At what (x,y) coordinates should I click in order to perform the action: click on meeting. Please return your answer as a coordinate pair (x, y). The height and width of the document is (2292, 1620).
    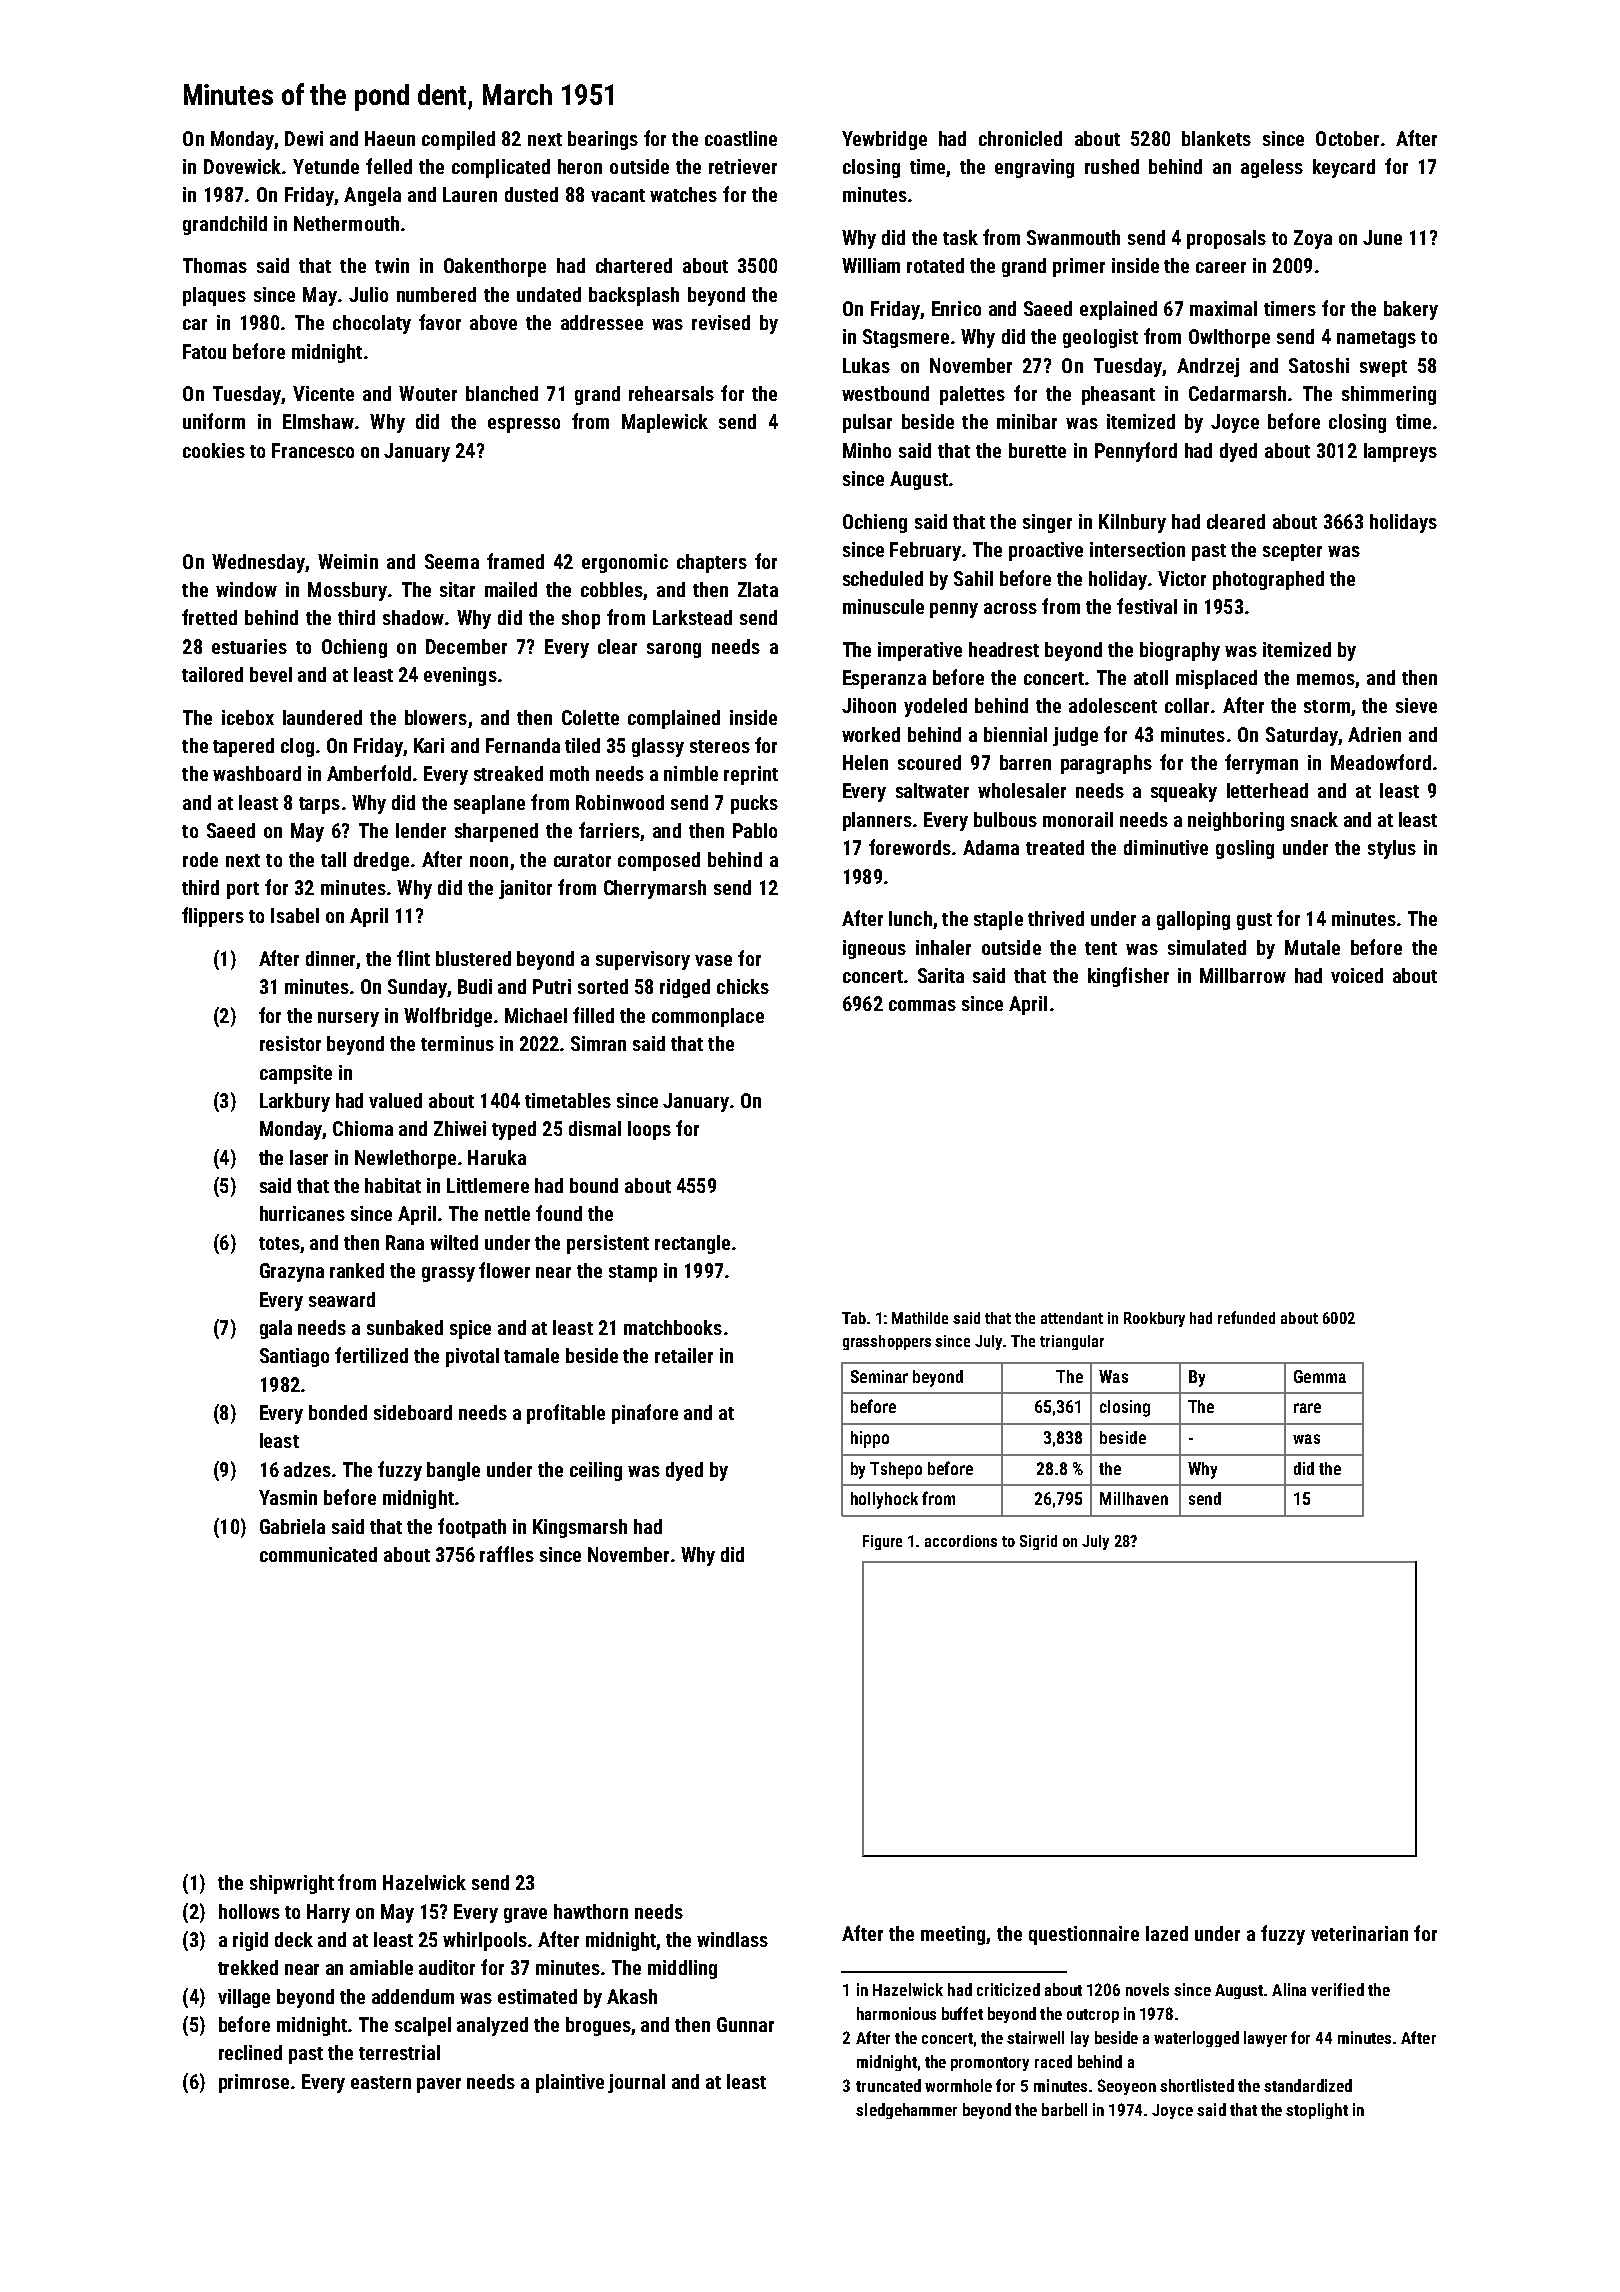
    Looking at the image, I should click on (953, 1935).
